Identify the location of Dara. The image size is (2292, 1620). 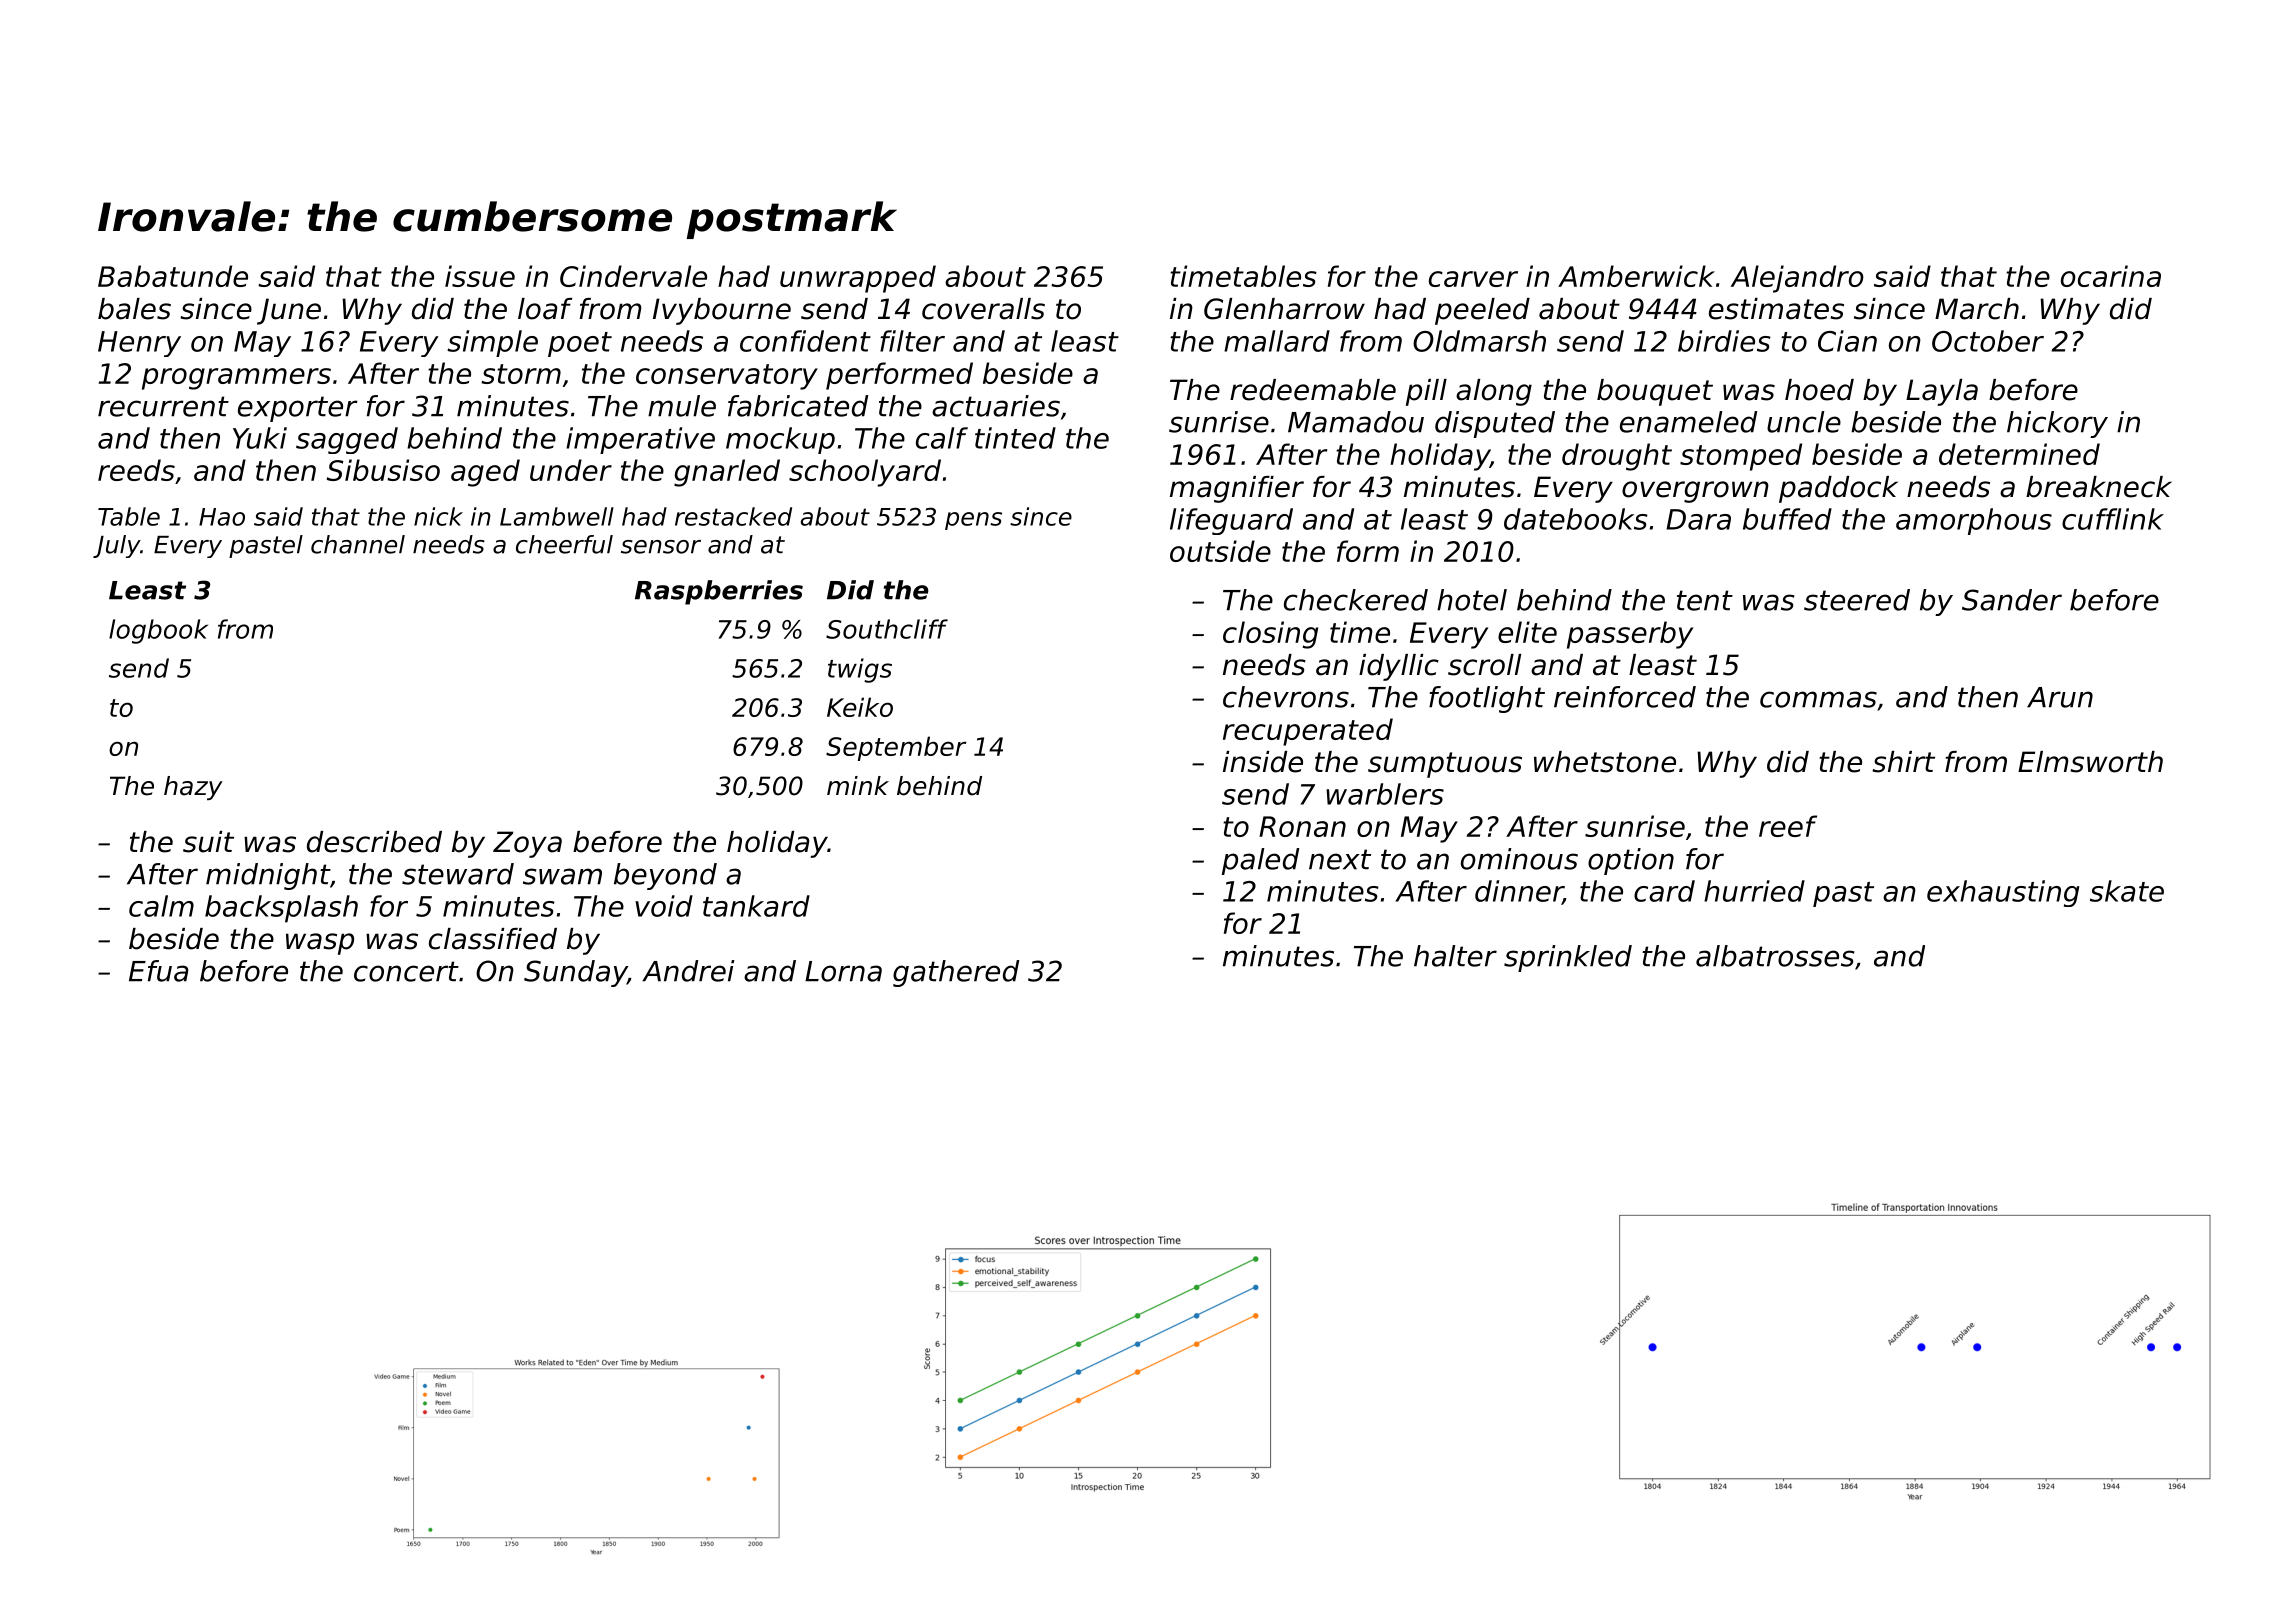
(1698, 519).
